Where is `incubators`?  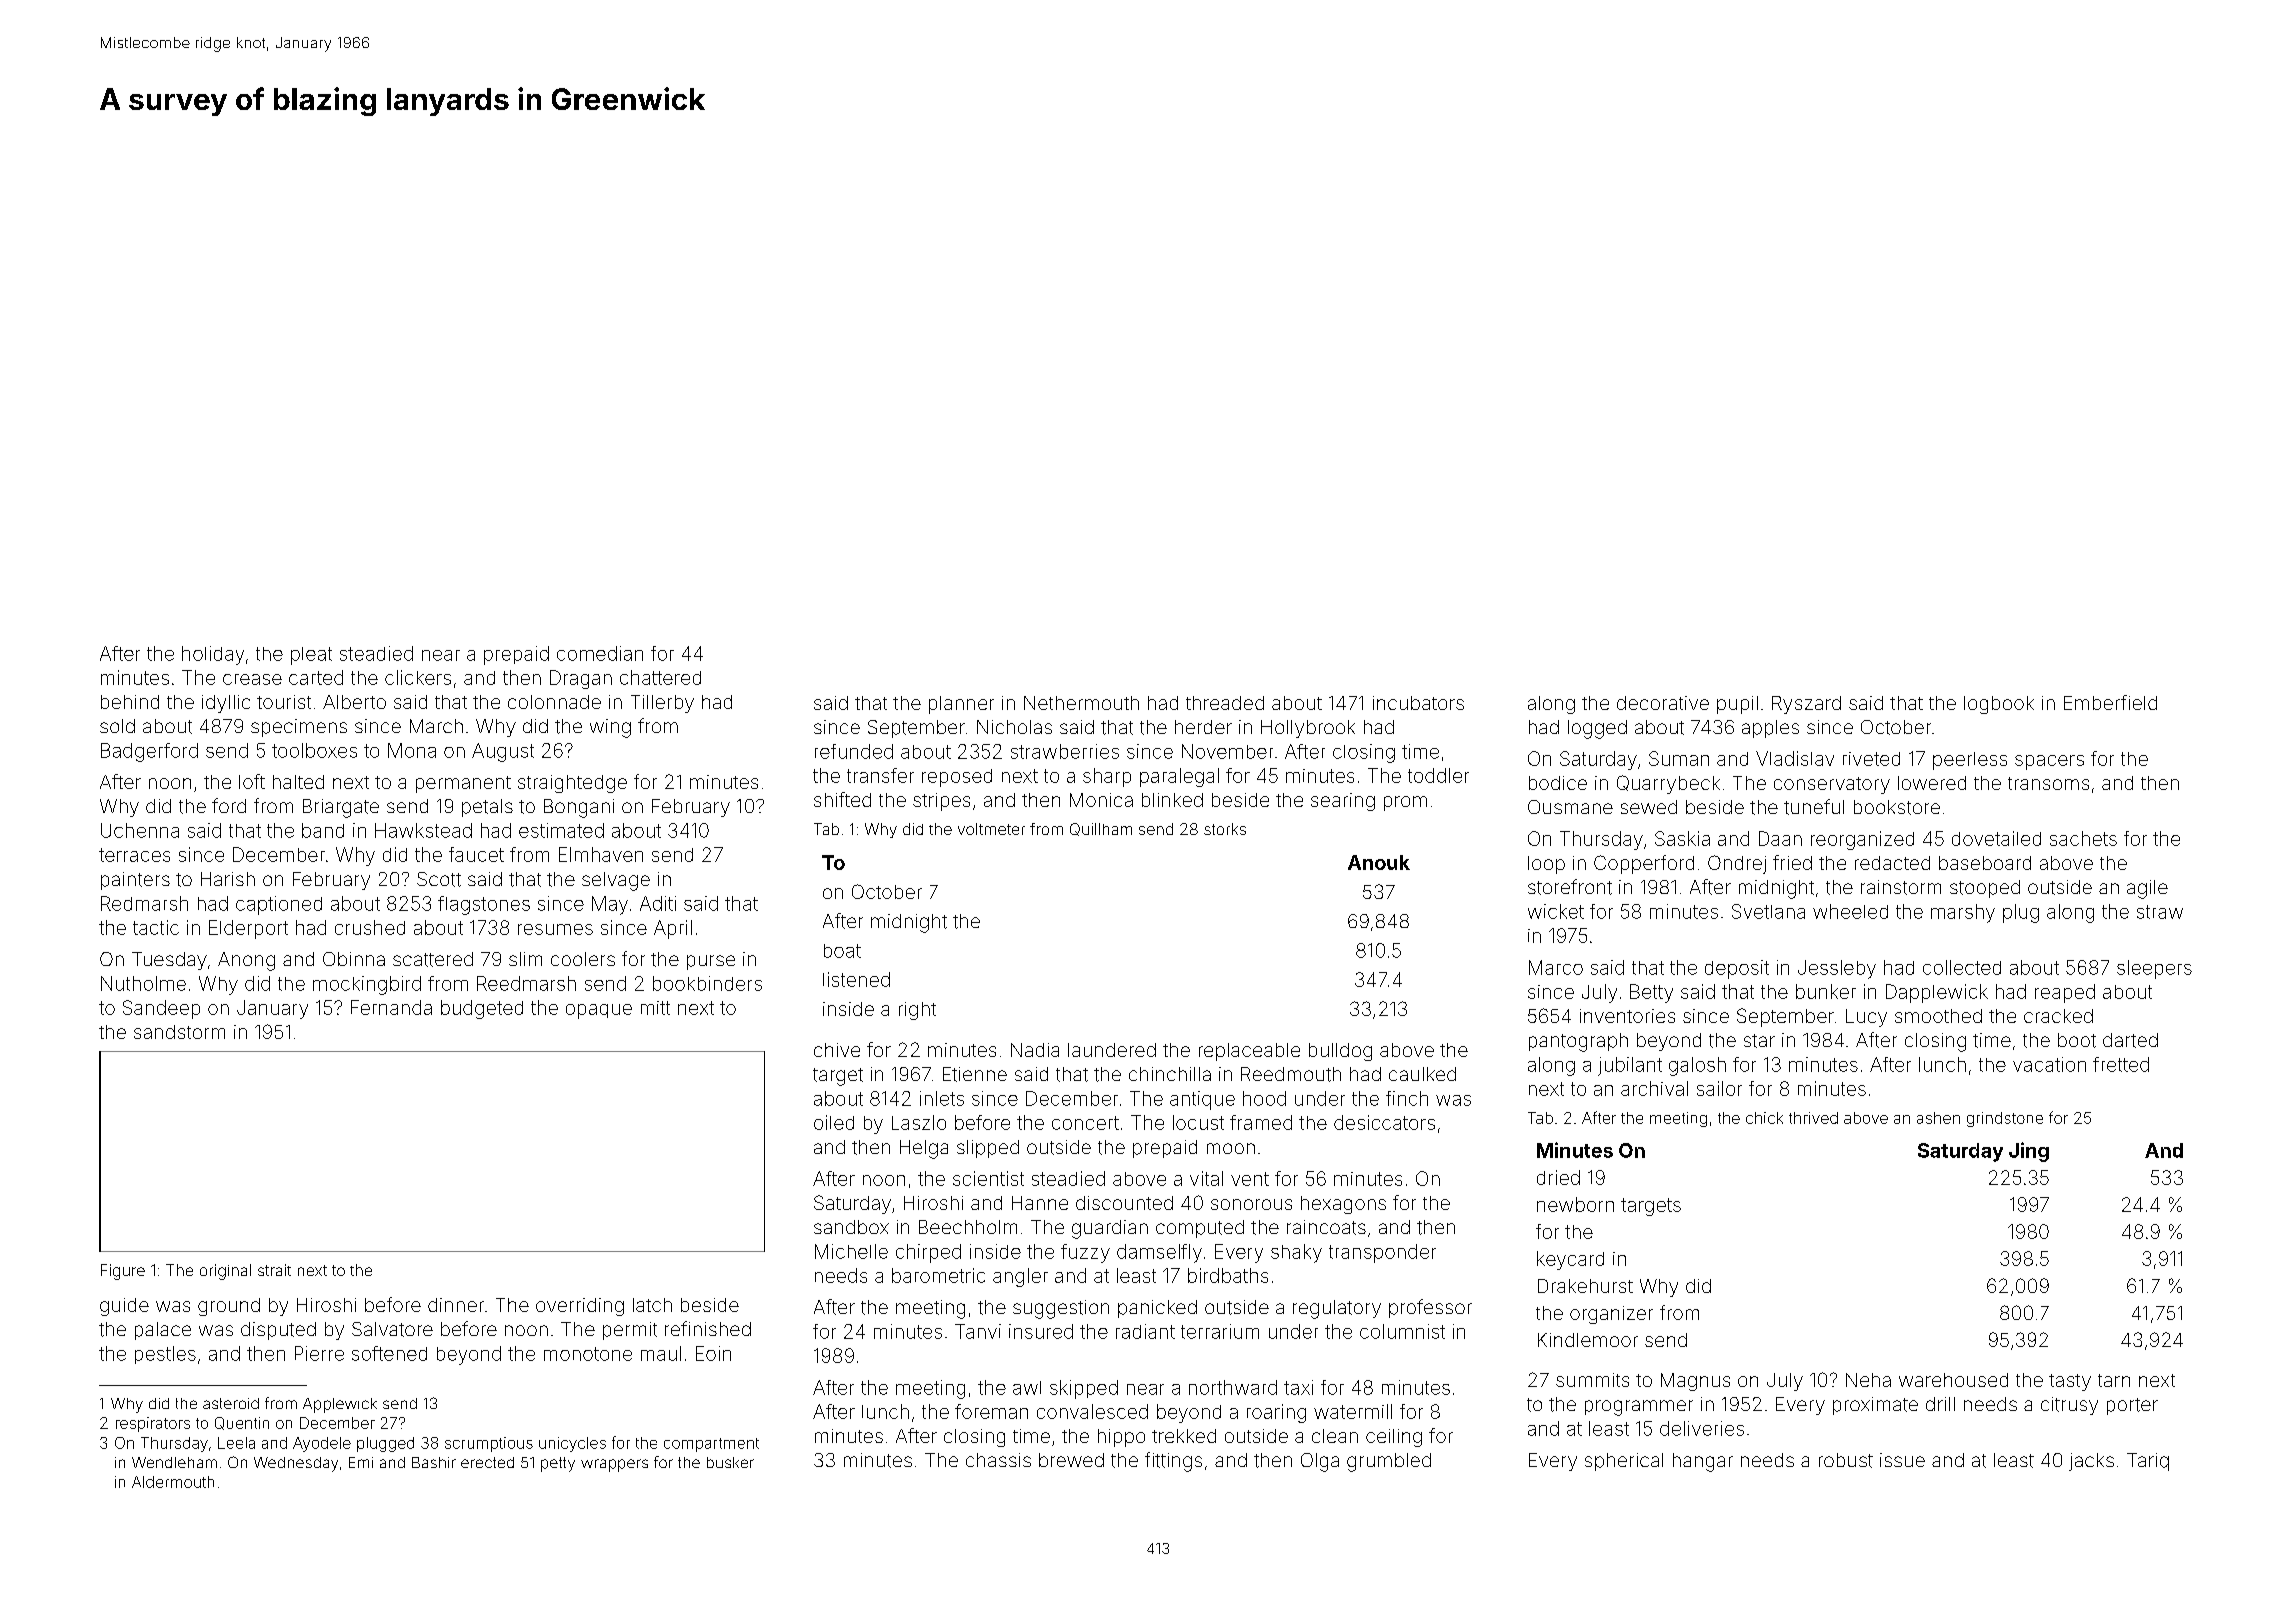
incubators is located at coordinates (1418, 703).
